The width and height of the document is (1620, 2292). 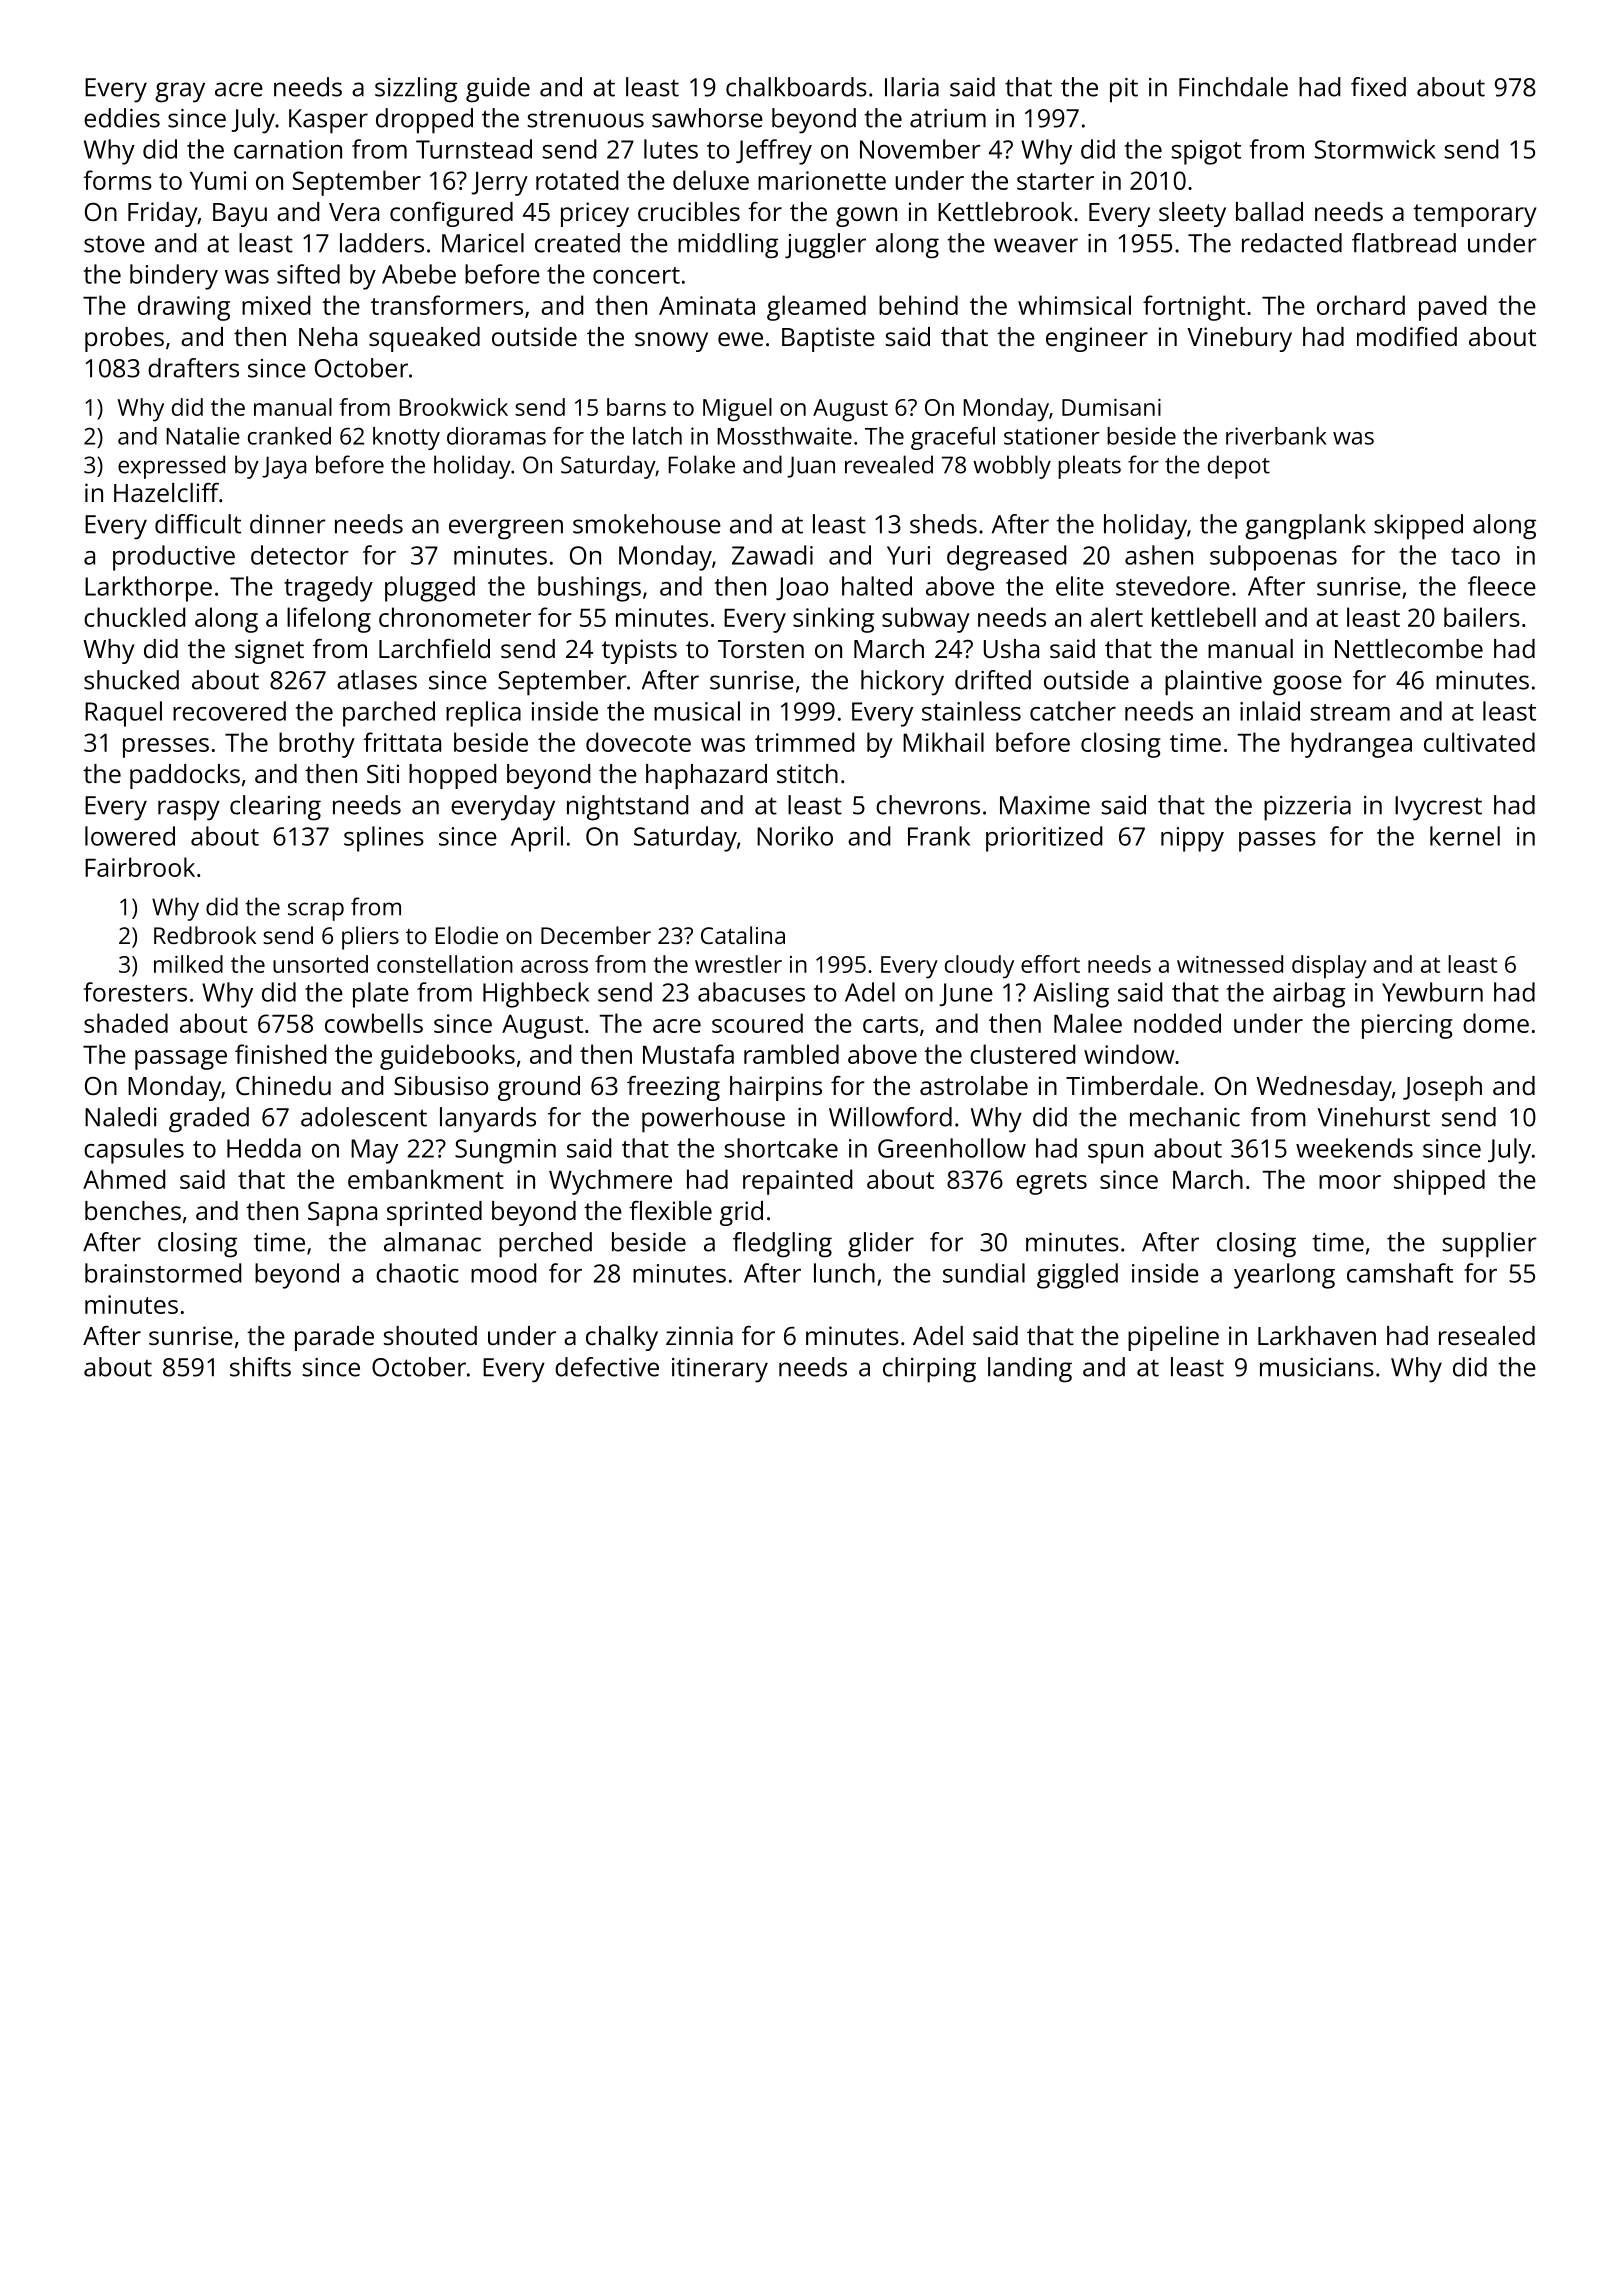 I want to click on Nettlecombe, so click(x=1409, y=648).
